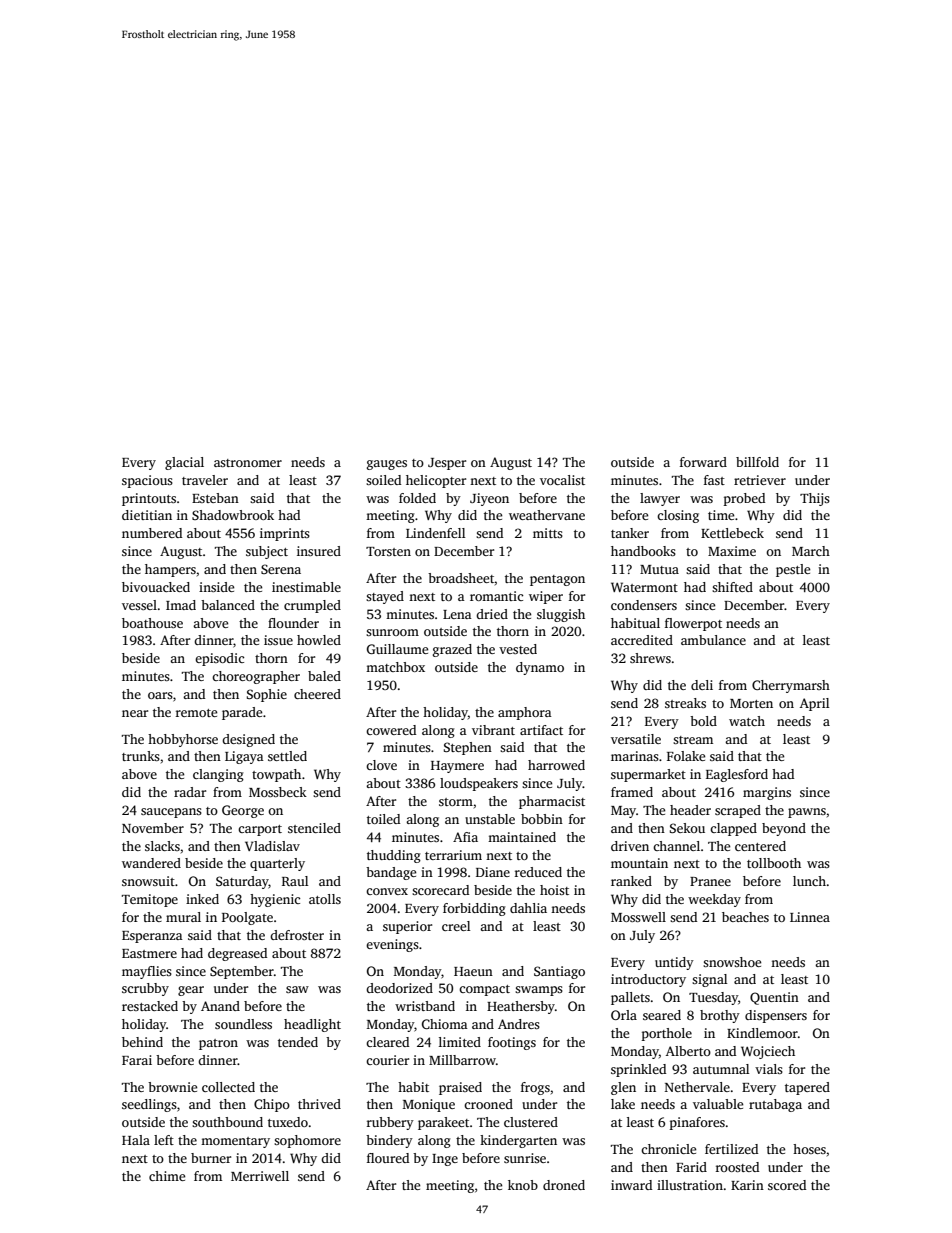 The height and width of the image is (1233, 952). I want to click on trunks, so click(141, 756).
